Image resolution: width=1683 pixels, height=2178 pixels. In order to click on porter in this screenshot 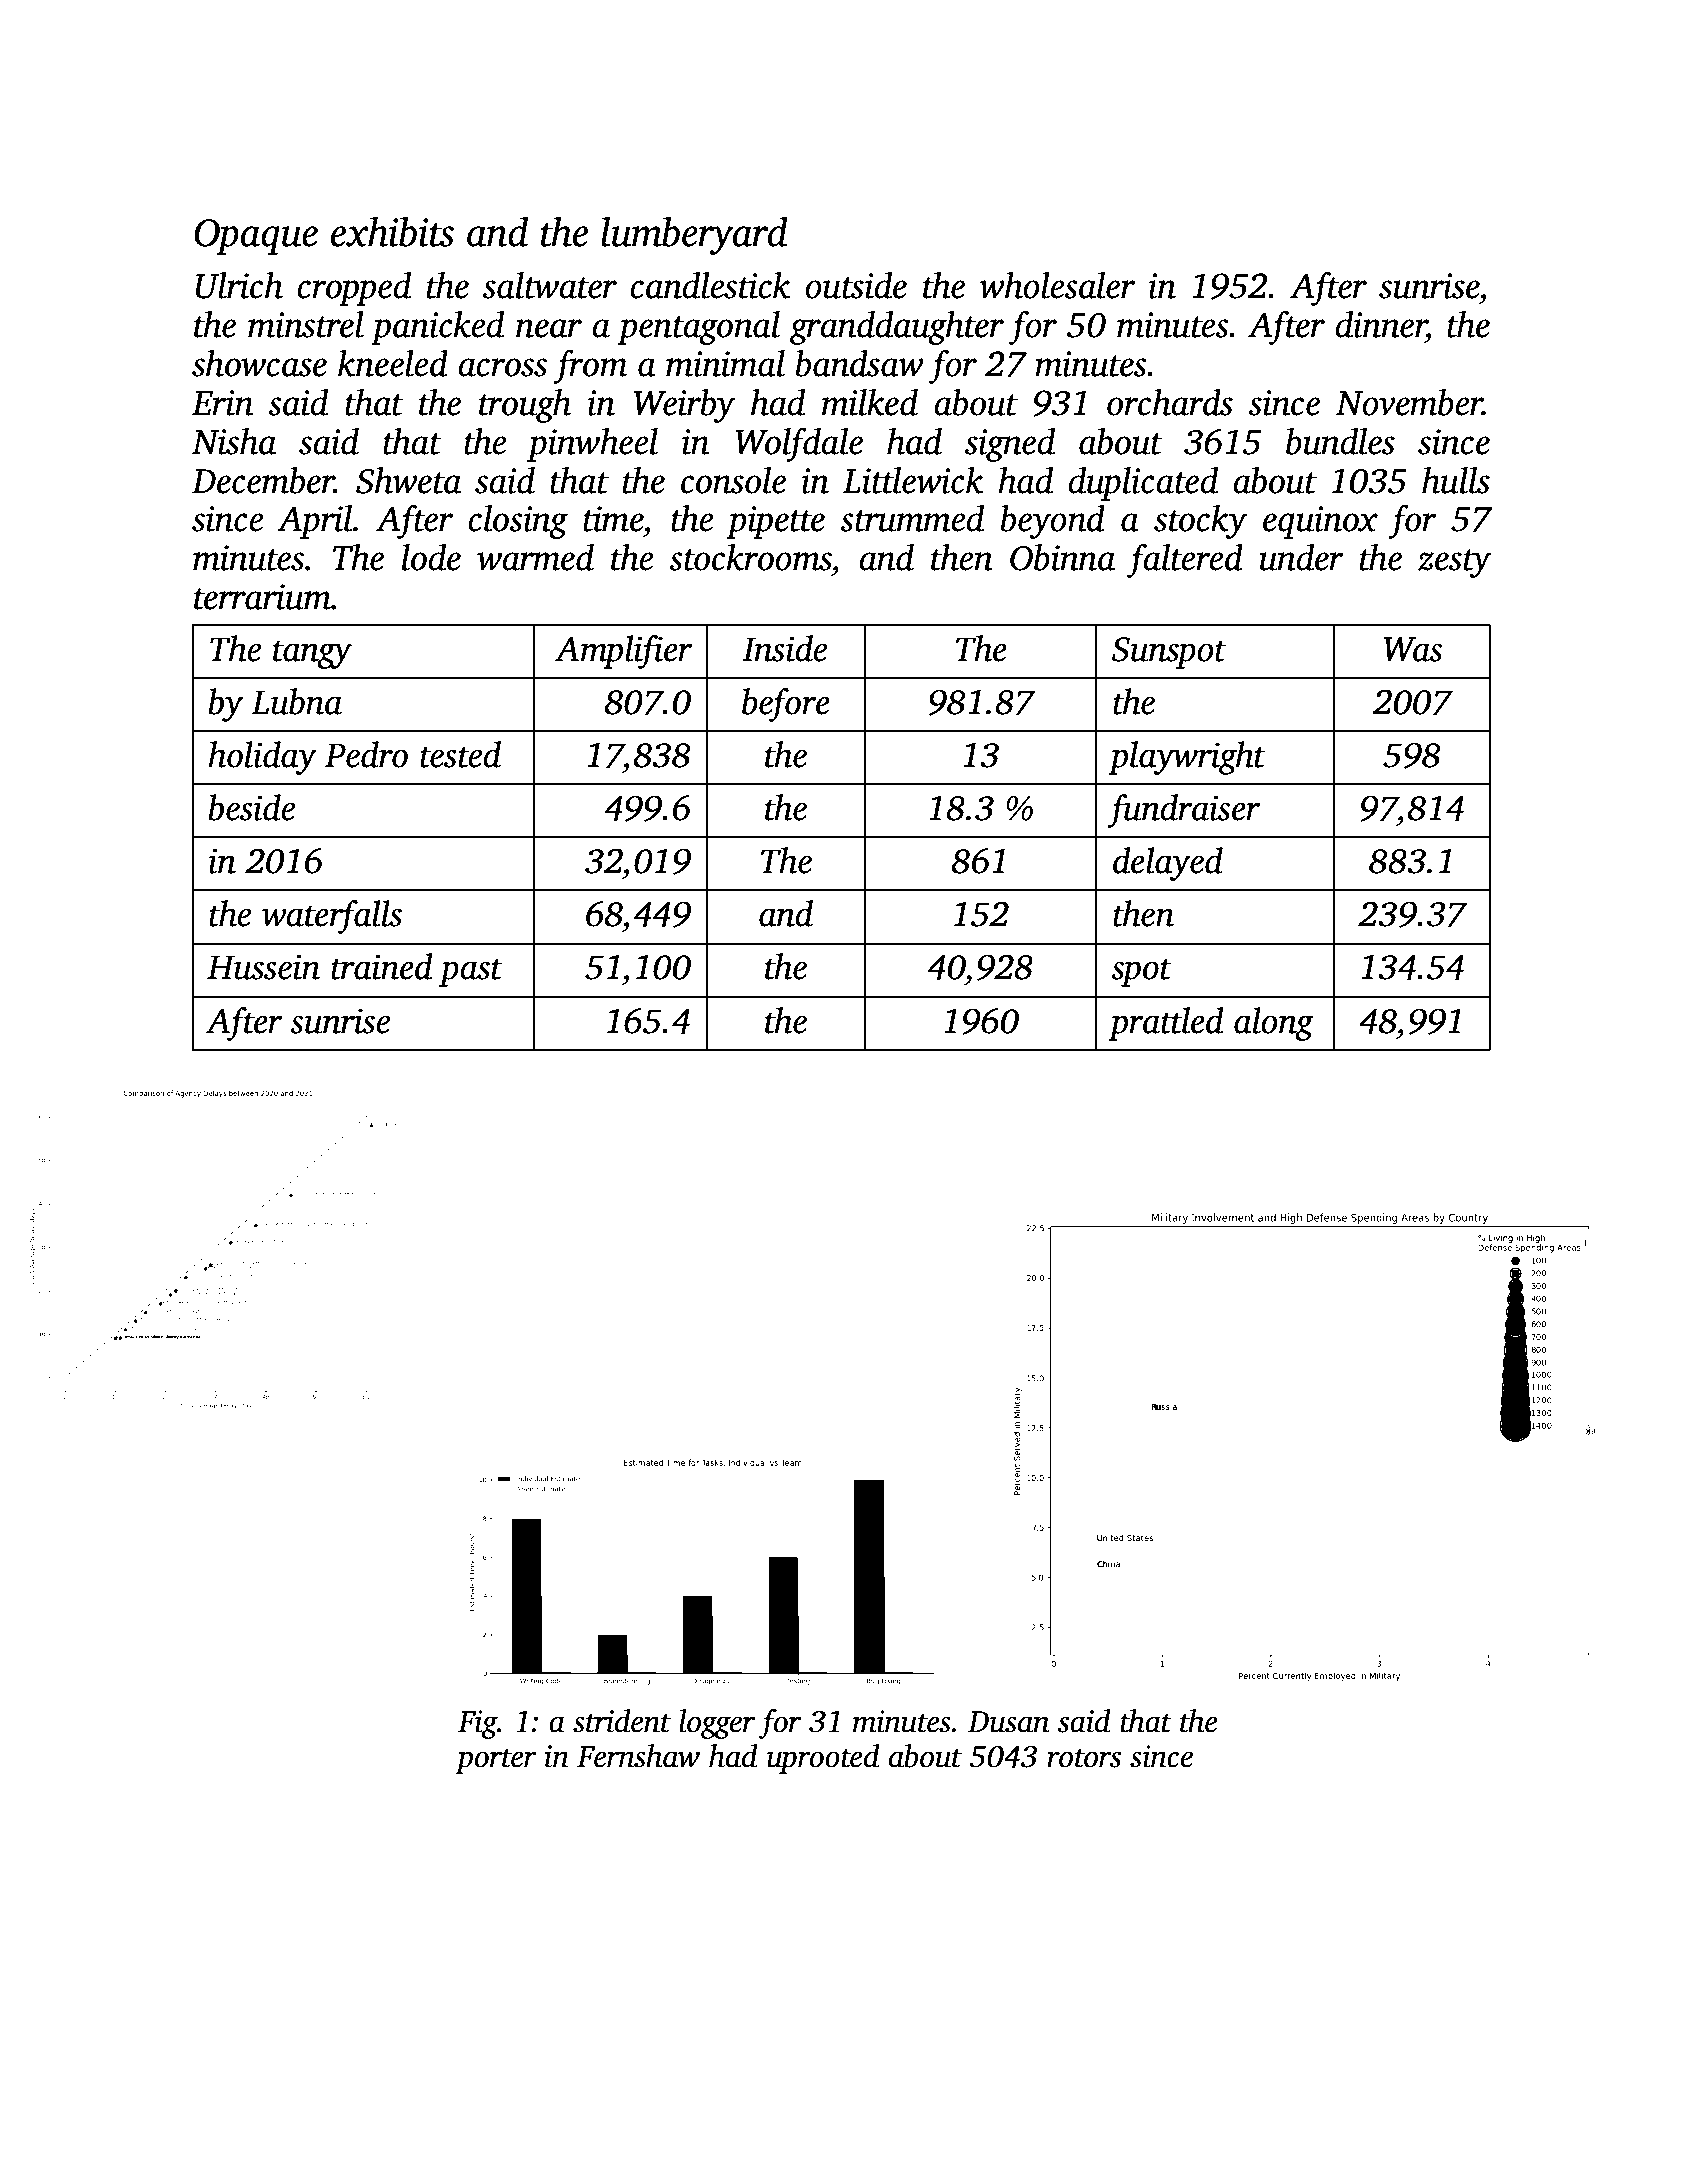, I will do `click(496, 1761)`.
